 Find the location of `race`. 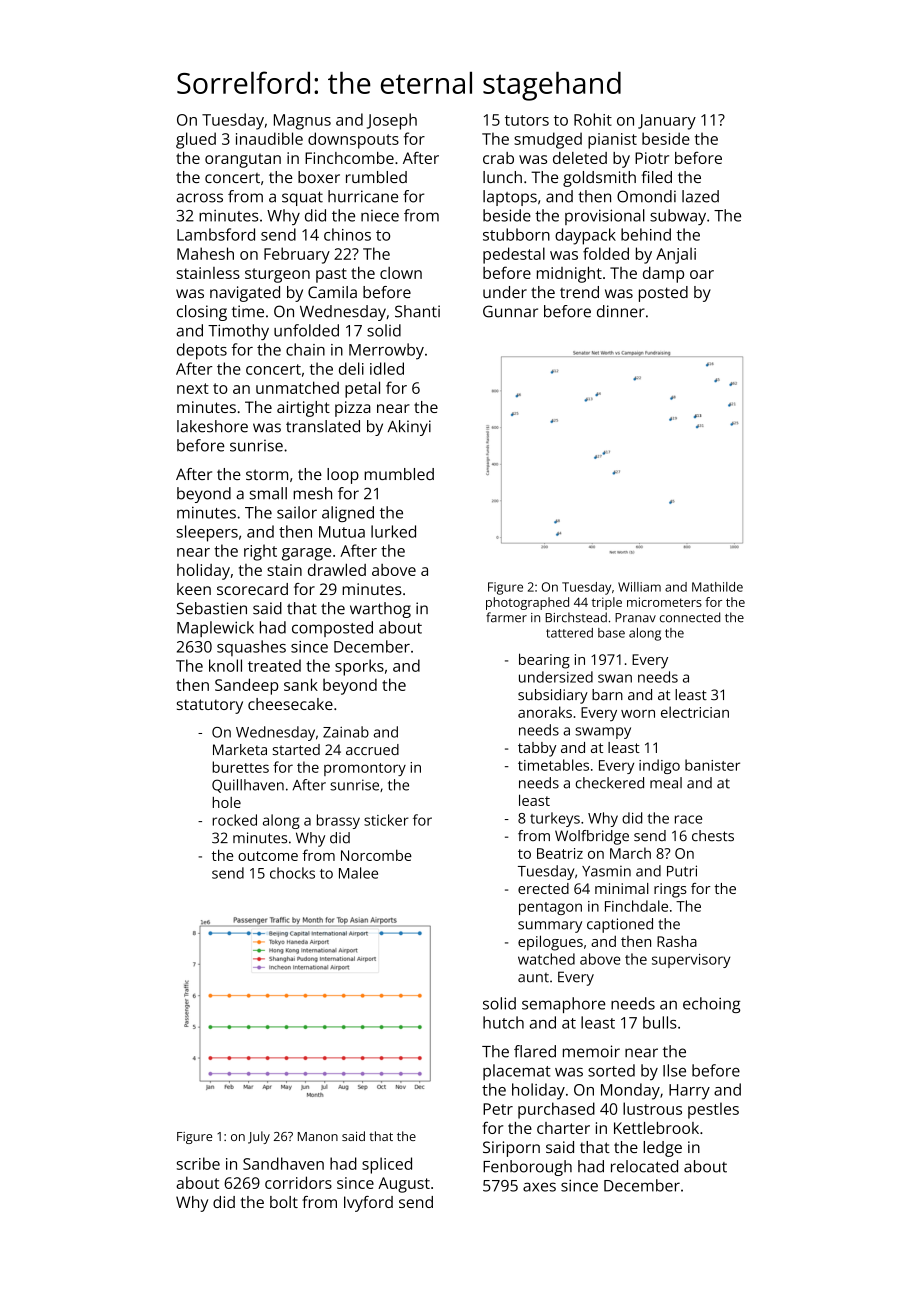

race is located at coordinates (688, 819).
